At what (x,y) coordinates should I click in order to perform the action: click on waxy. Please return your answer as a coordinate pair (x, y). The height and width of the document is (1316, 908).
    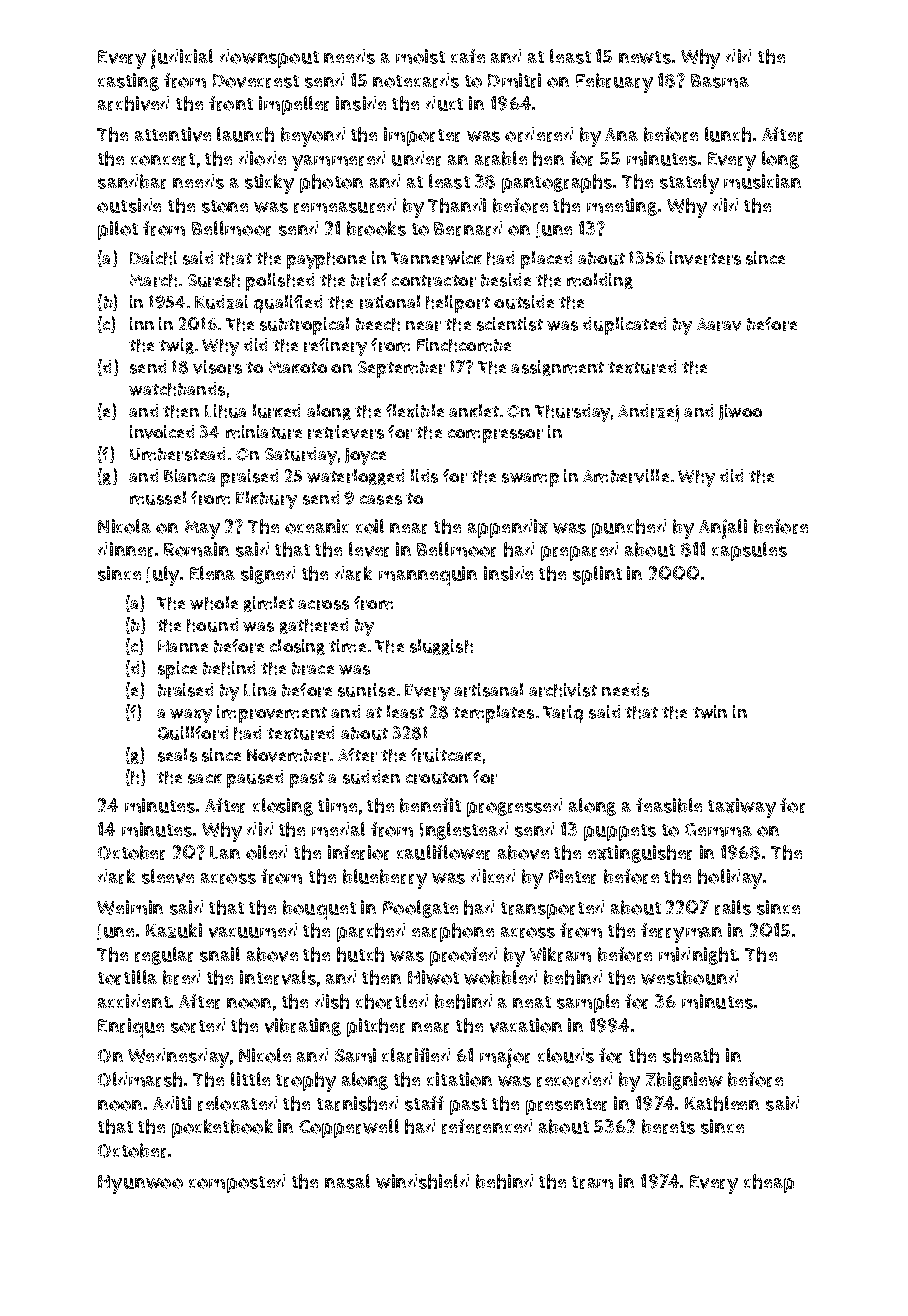
    Looking at the image, I should click on (191, 716).
